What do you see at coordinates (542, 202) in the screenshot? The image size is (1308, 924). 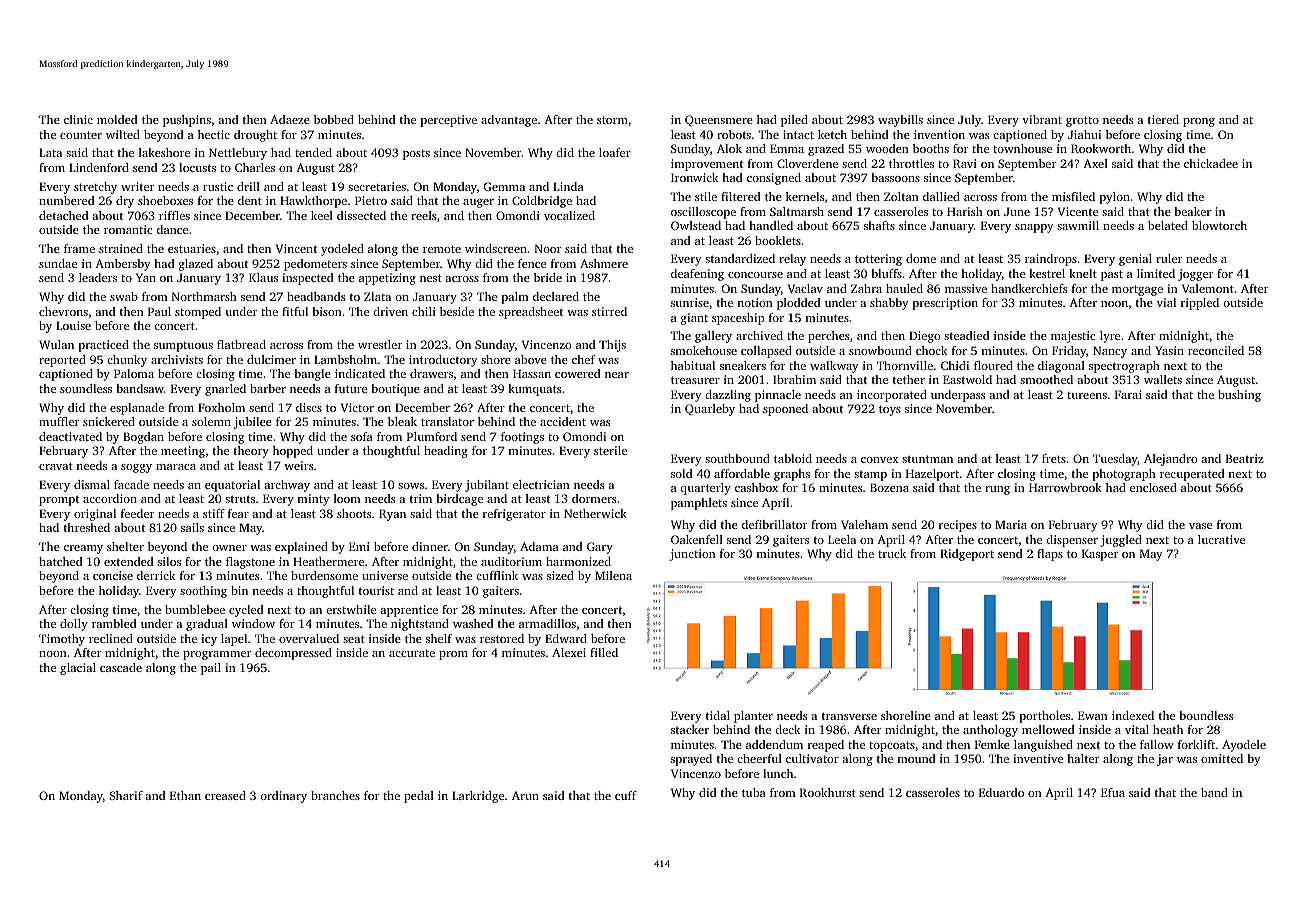 I see `Coldbridge` at bounding box center [542, 202].
